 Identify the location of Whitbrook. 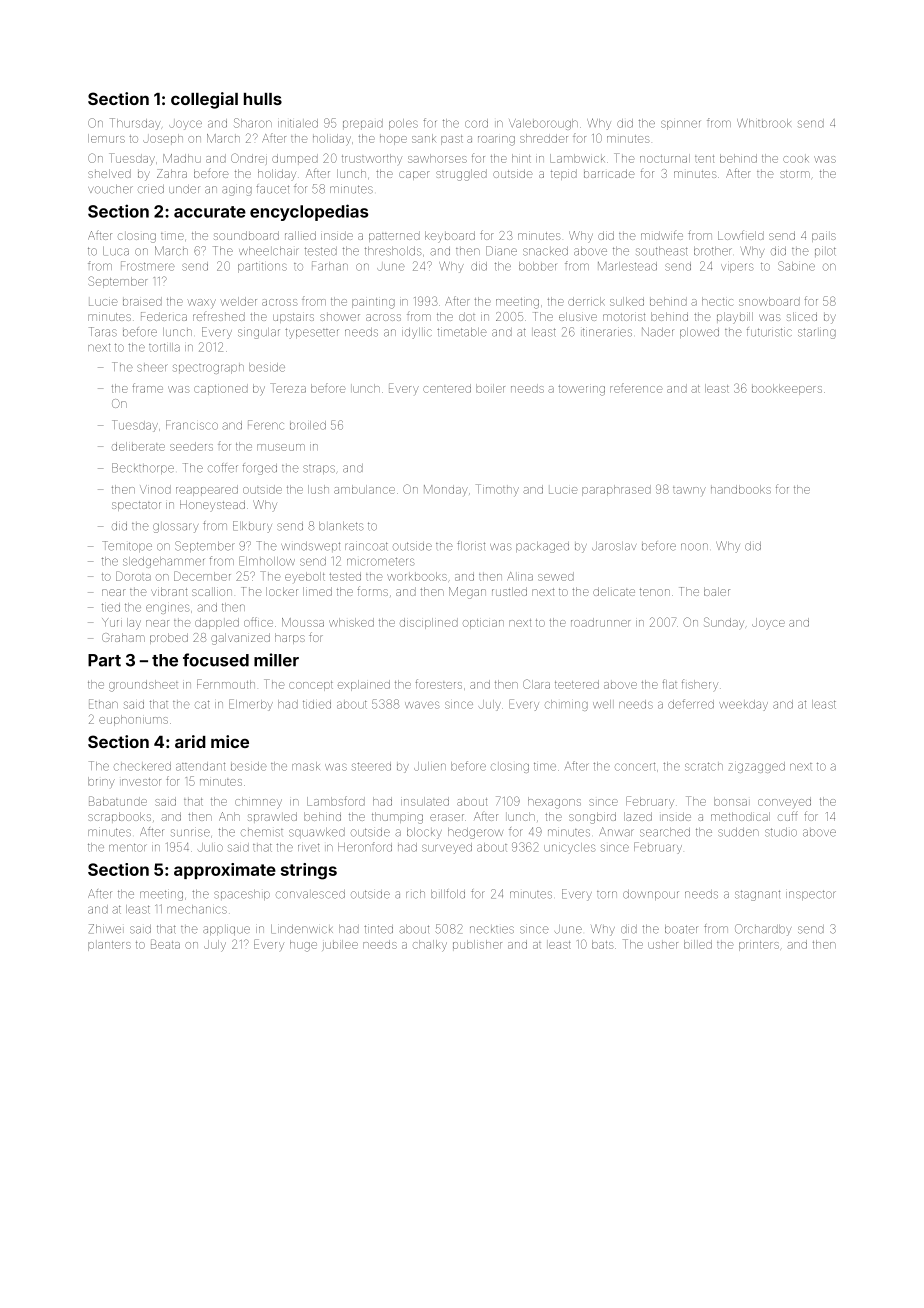
(764, 123).
